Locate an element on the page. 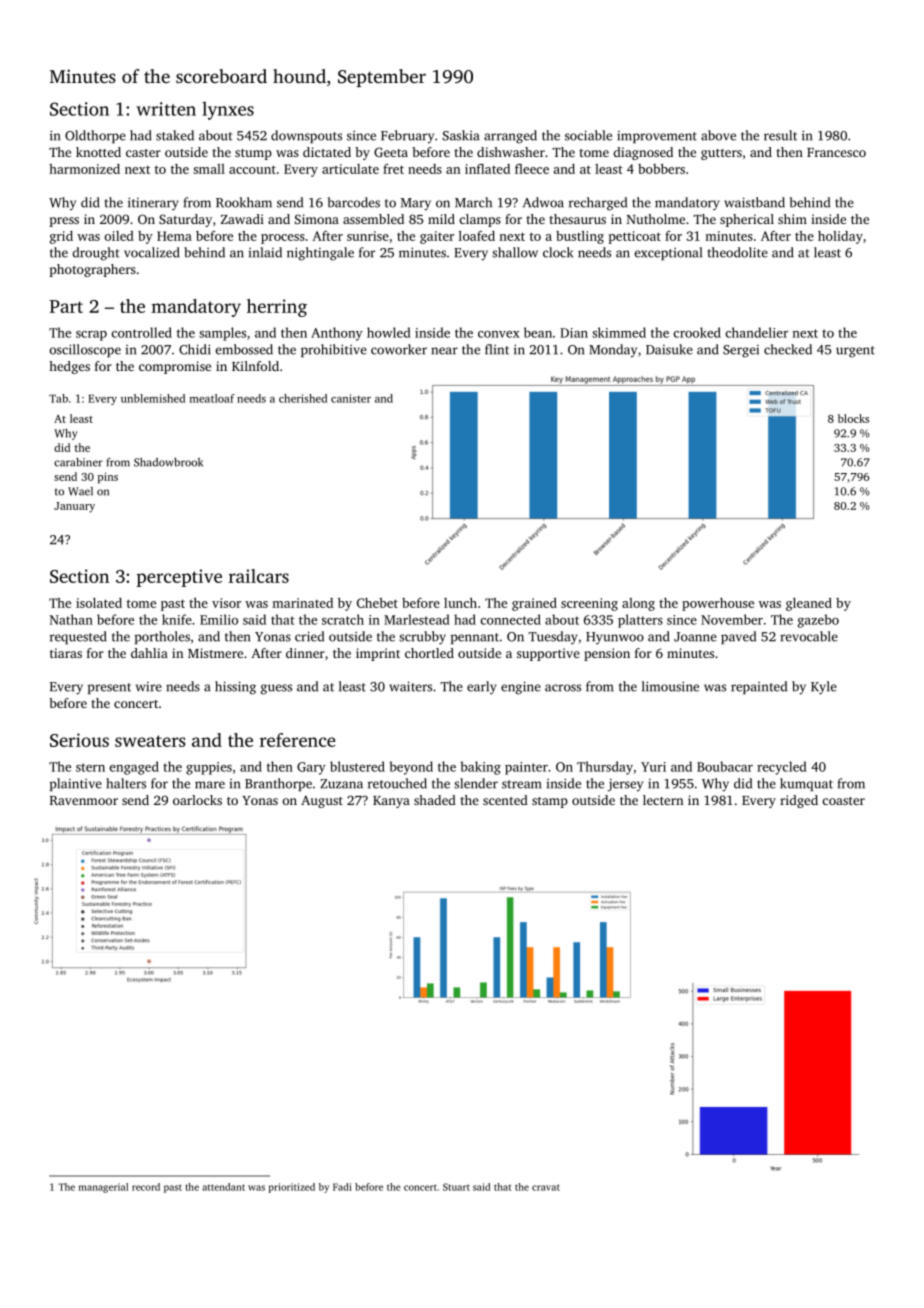  managerial is located at coordinates (103, 1188).
